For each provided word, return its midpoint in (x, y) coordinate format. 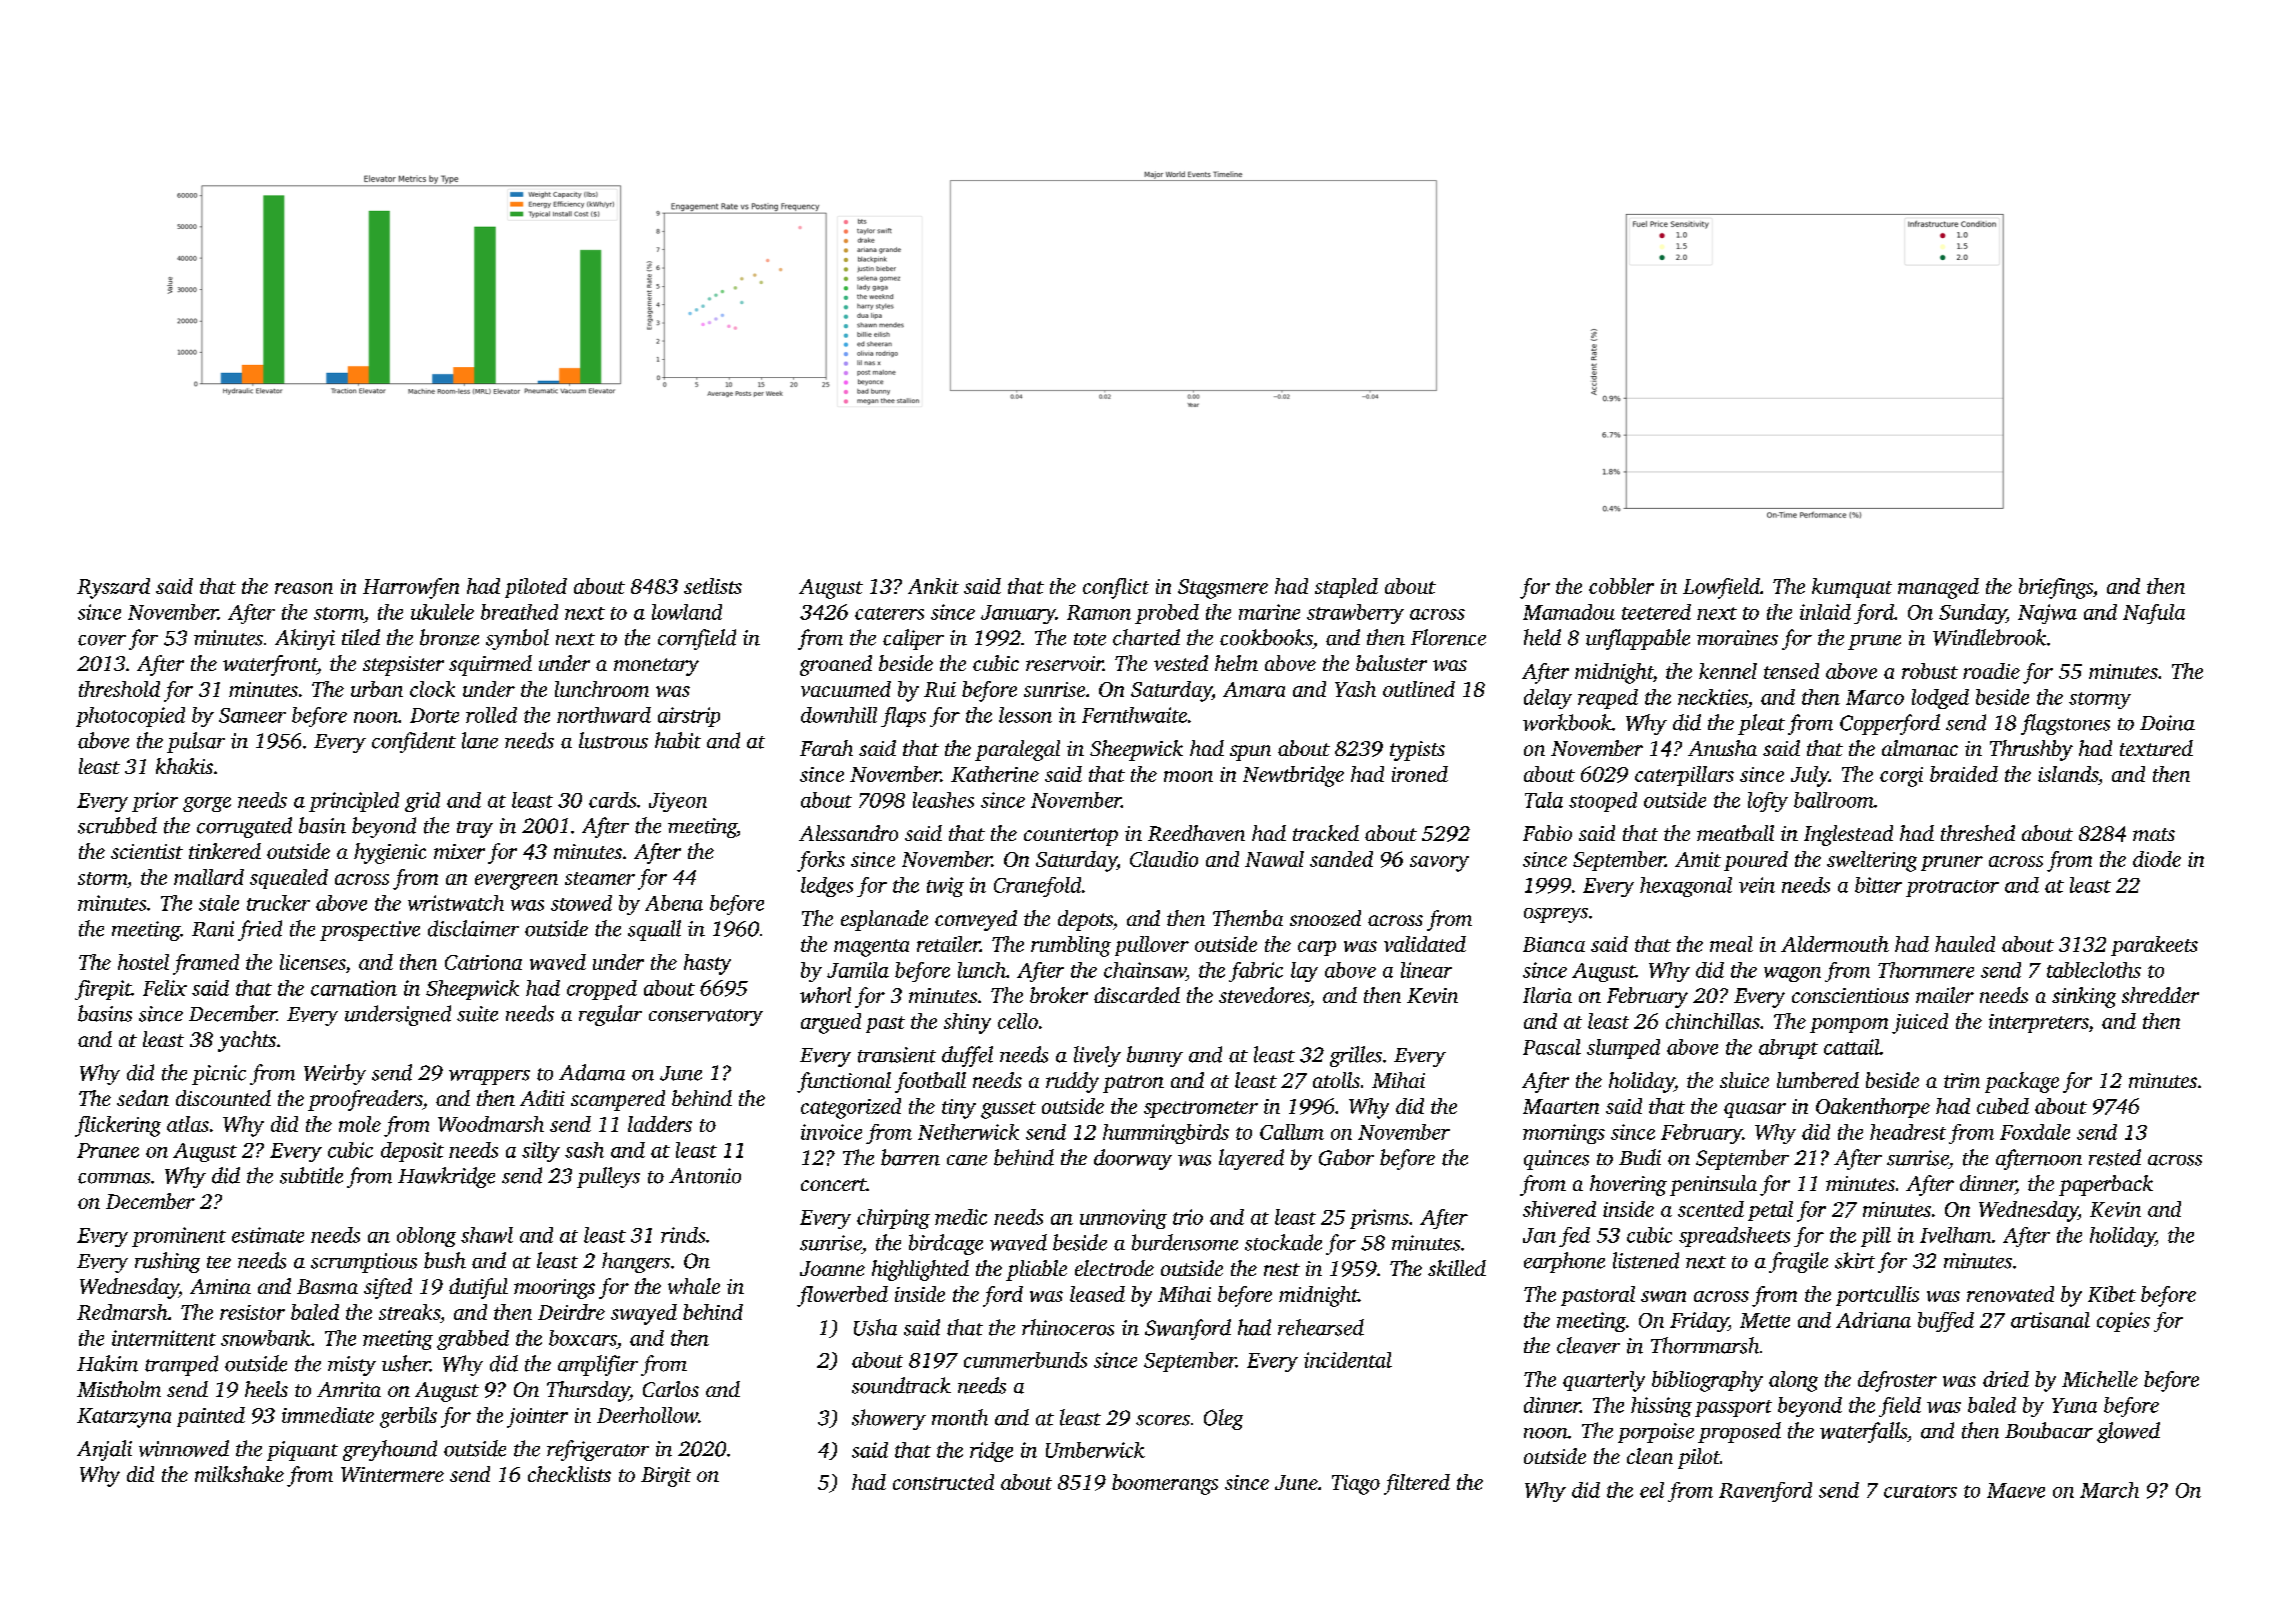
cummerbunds (1025, 1360)
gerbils (408, 1417)
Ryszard (113, 588)
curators (1920, 1491)
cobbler (1621, 586)
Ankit (933, 586)
